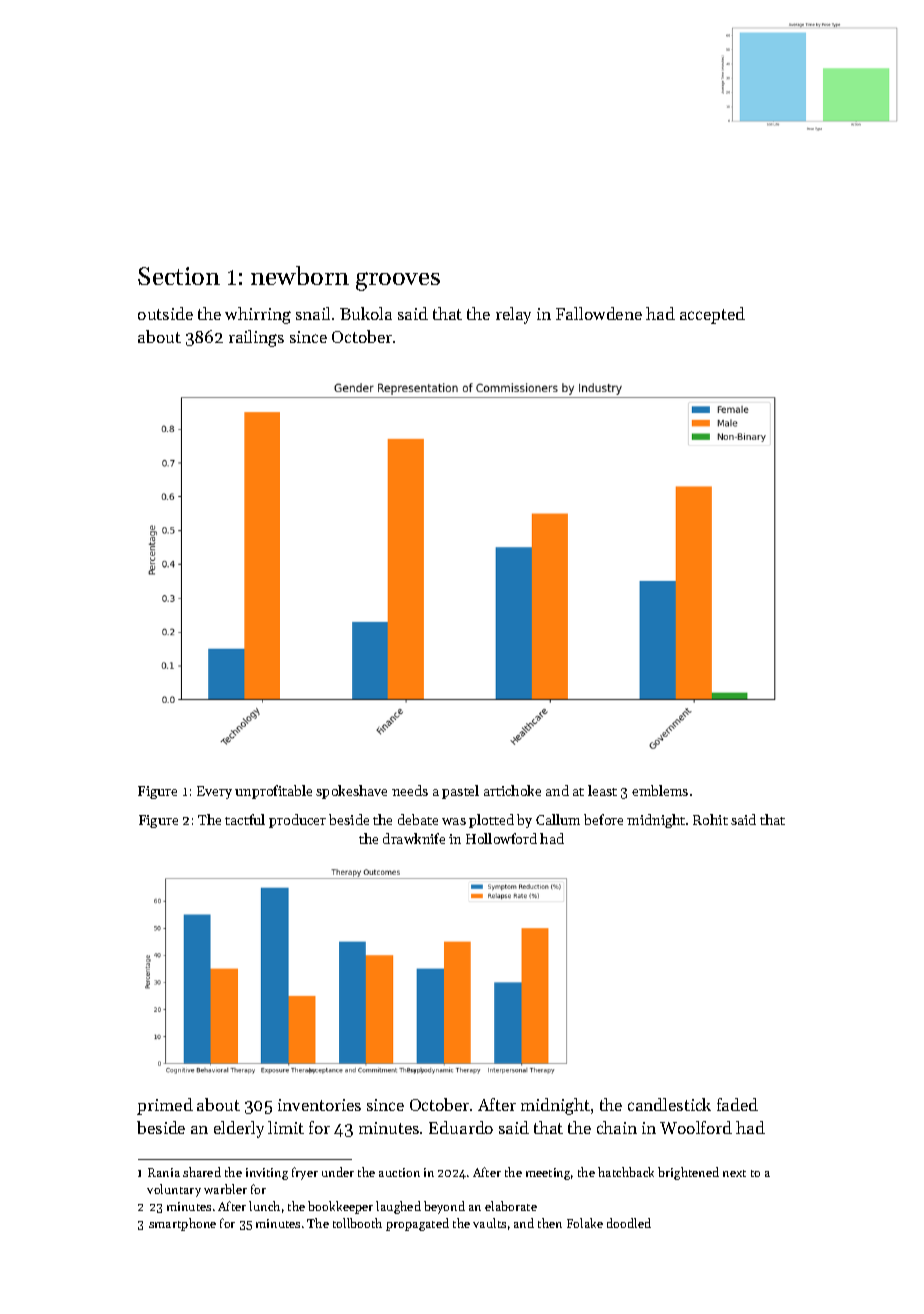  Describe the element at coordinates (164, 1172) in the page. I see `Rania` at that location.
